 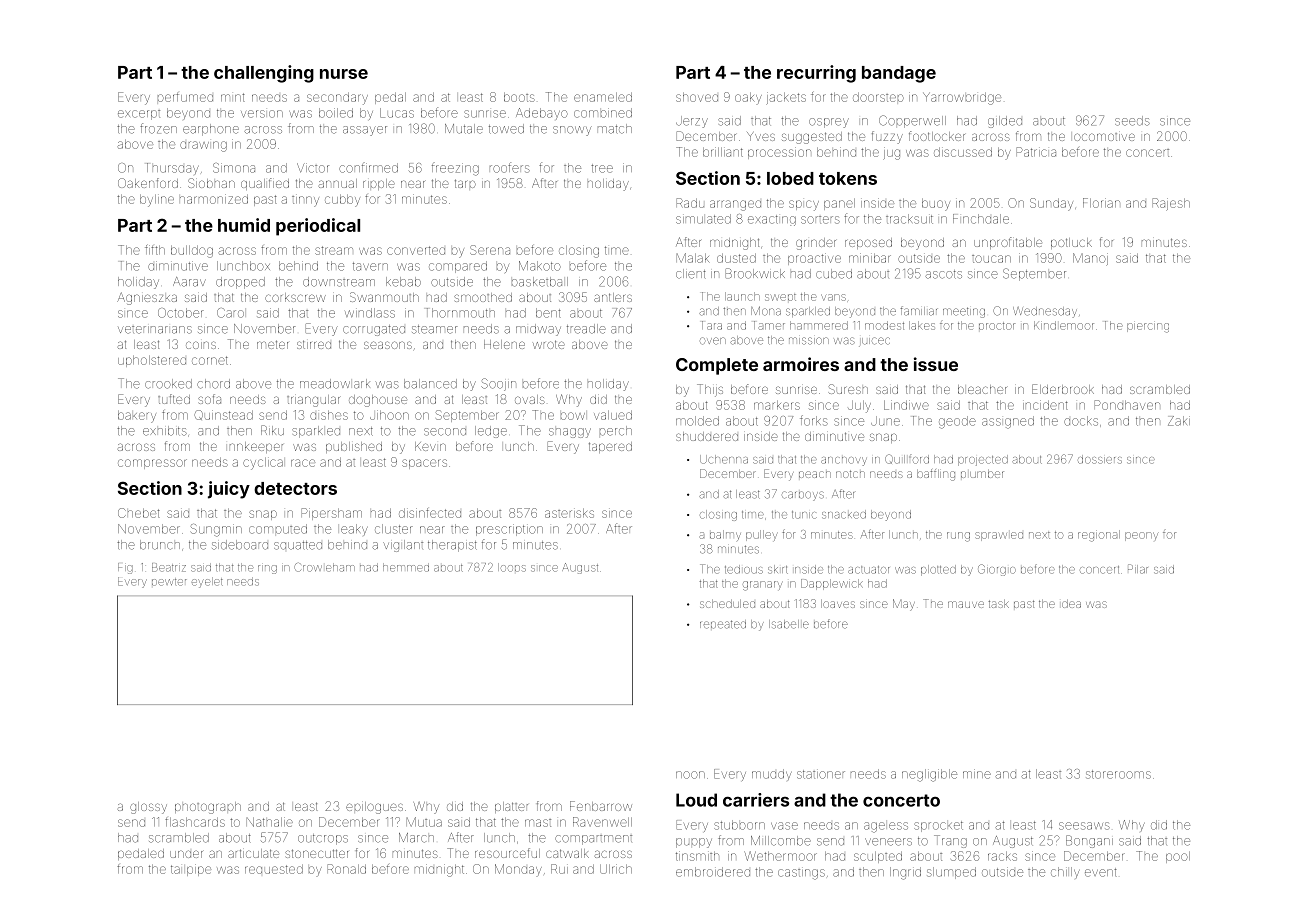 What do you see at coordinates (937, 136) in the document?
I see `footlocker` at bounding box center [937, 136].
